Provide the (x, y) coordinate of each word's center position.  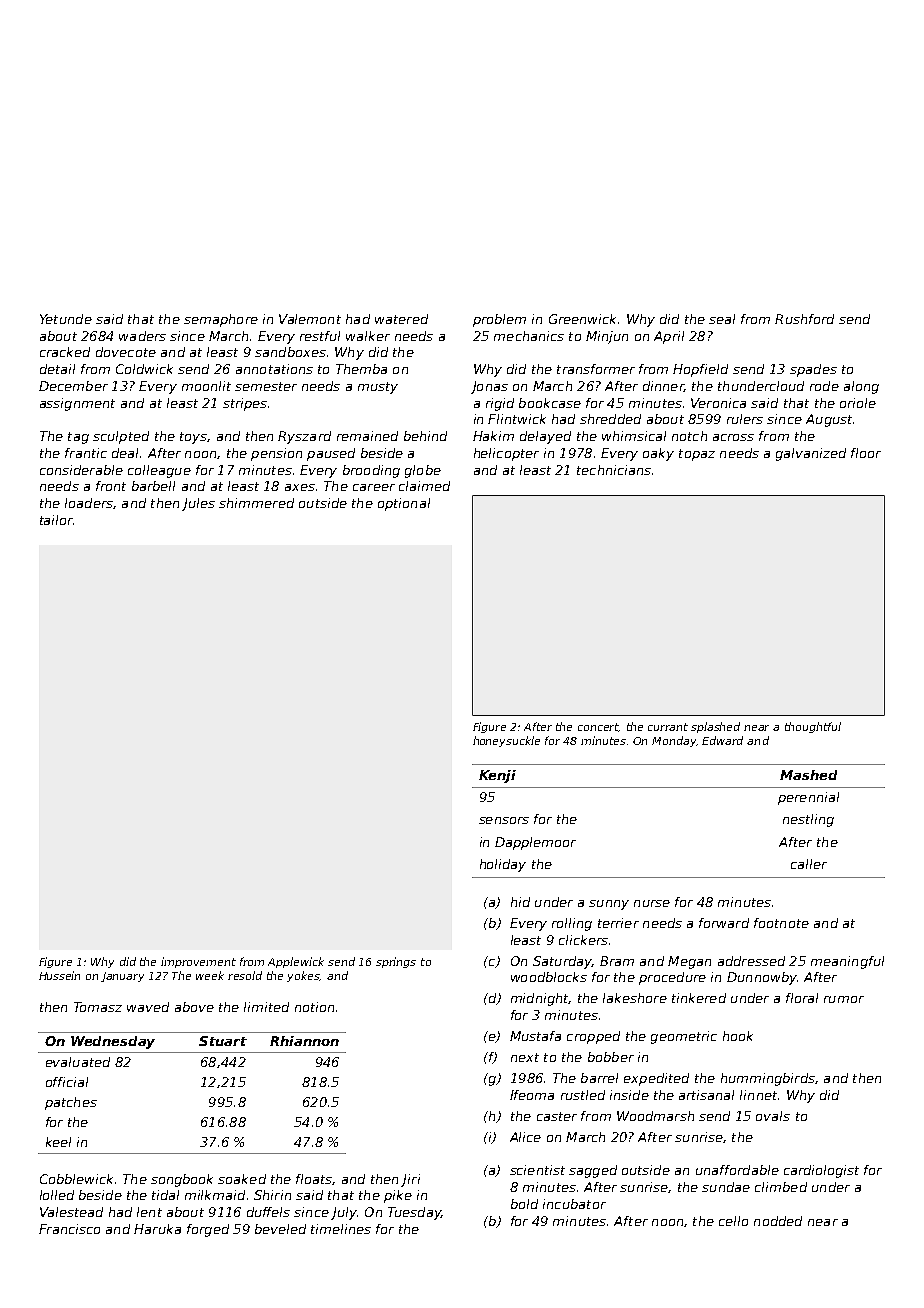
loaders (89, 503)
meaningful (847, 962)
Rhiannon (304, 1041)
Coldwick (144, 369)
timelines (341, 1229)
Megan (689, 962)
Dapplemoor (535, 843)
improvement (198, 962)
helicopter (506, 454)
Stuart (223, 1041)
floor (866, 453)
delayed (545, 437)
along (861, 387)
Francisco (69, 1229)
